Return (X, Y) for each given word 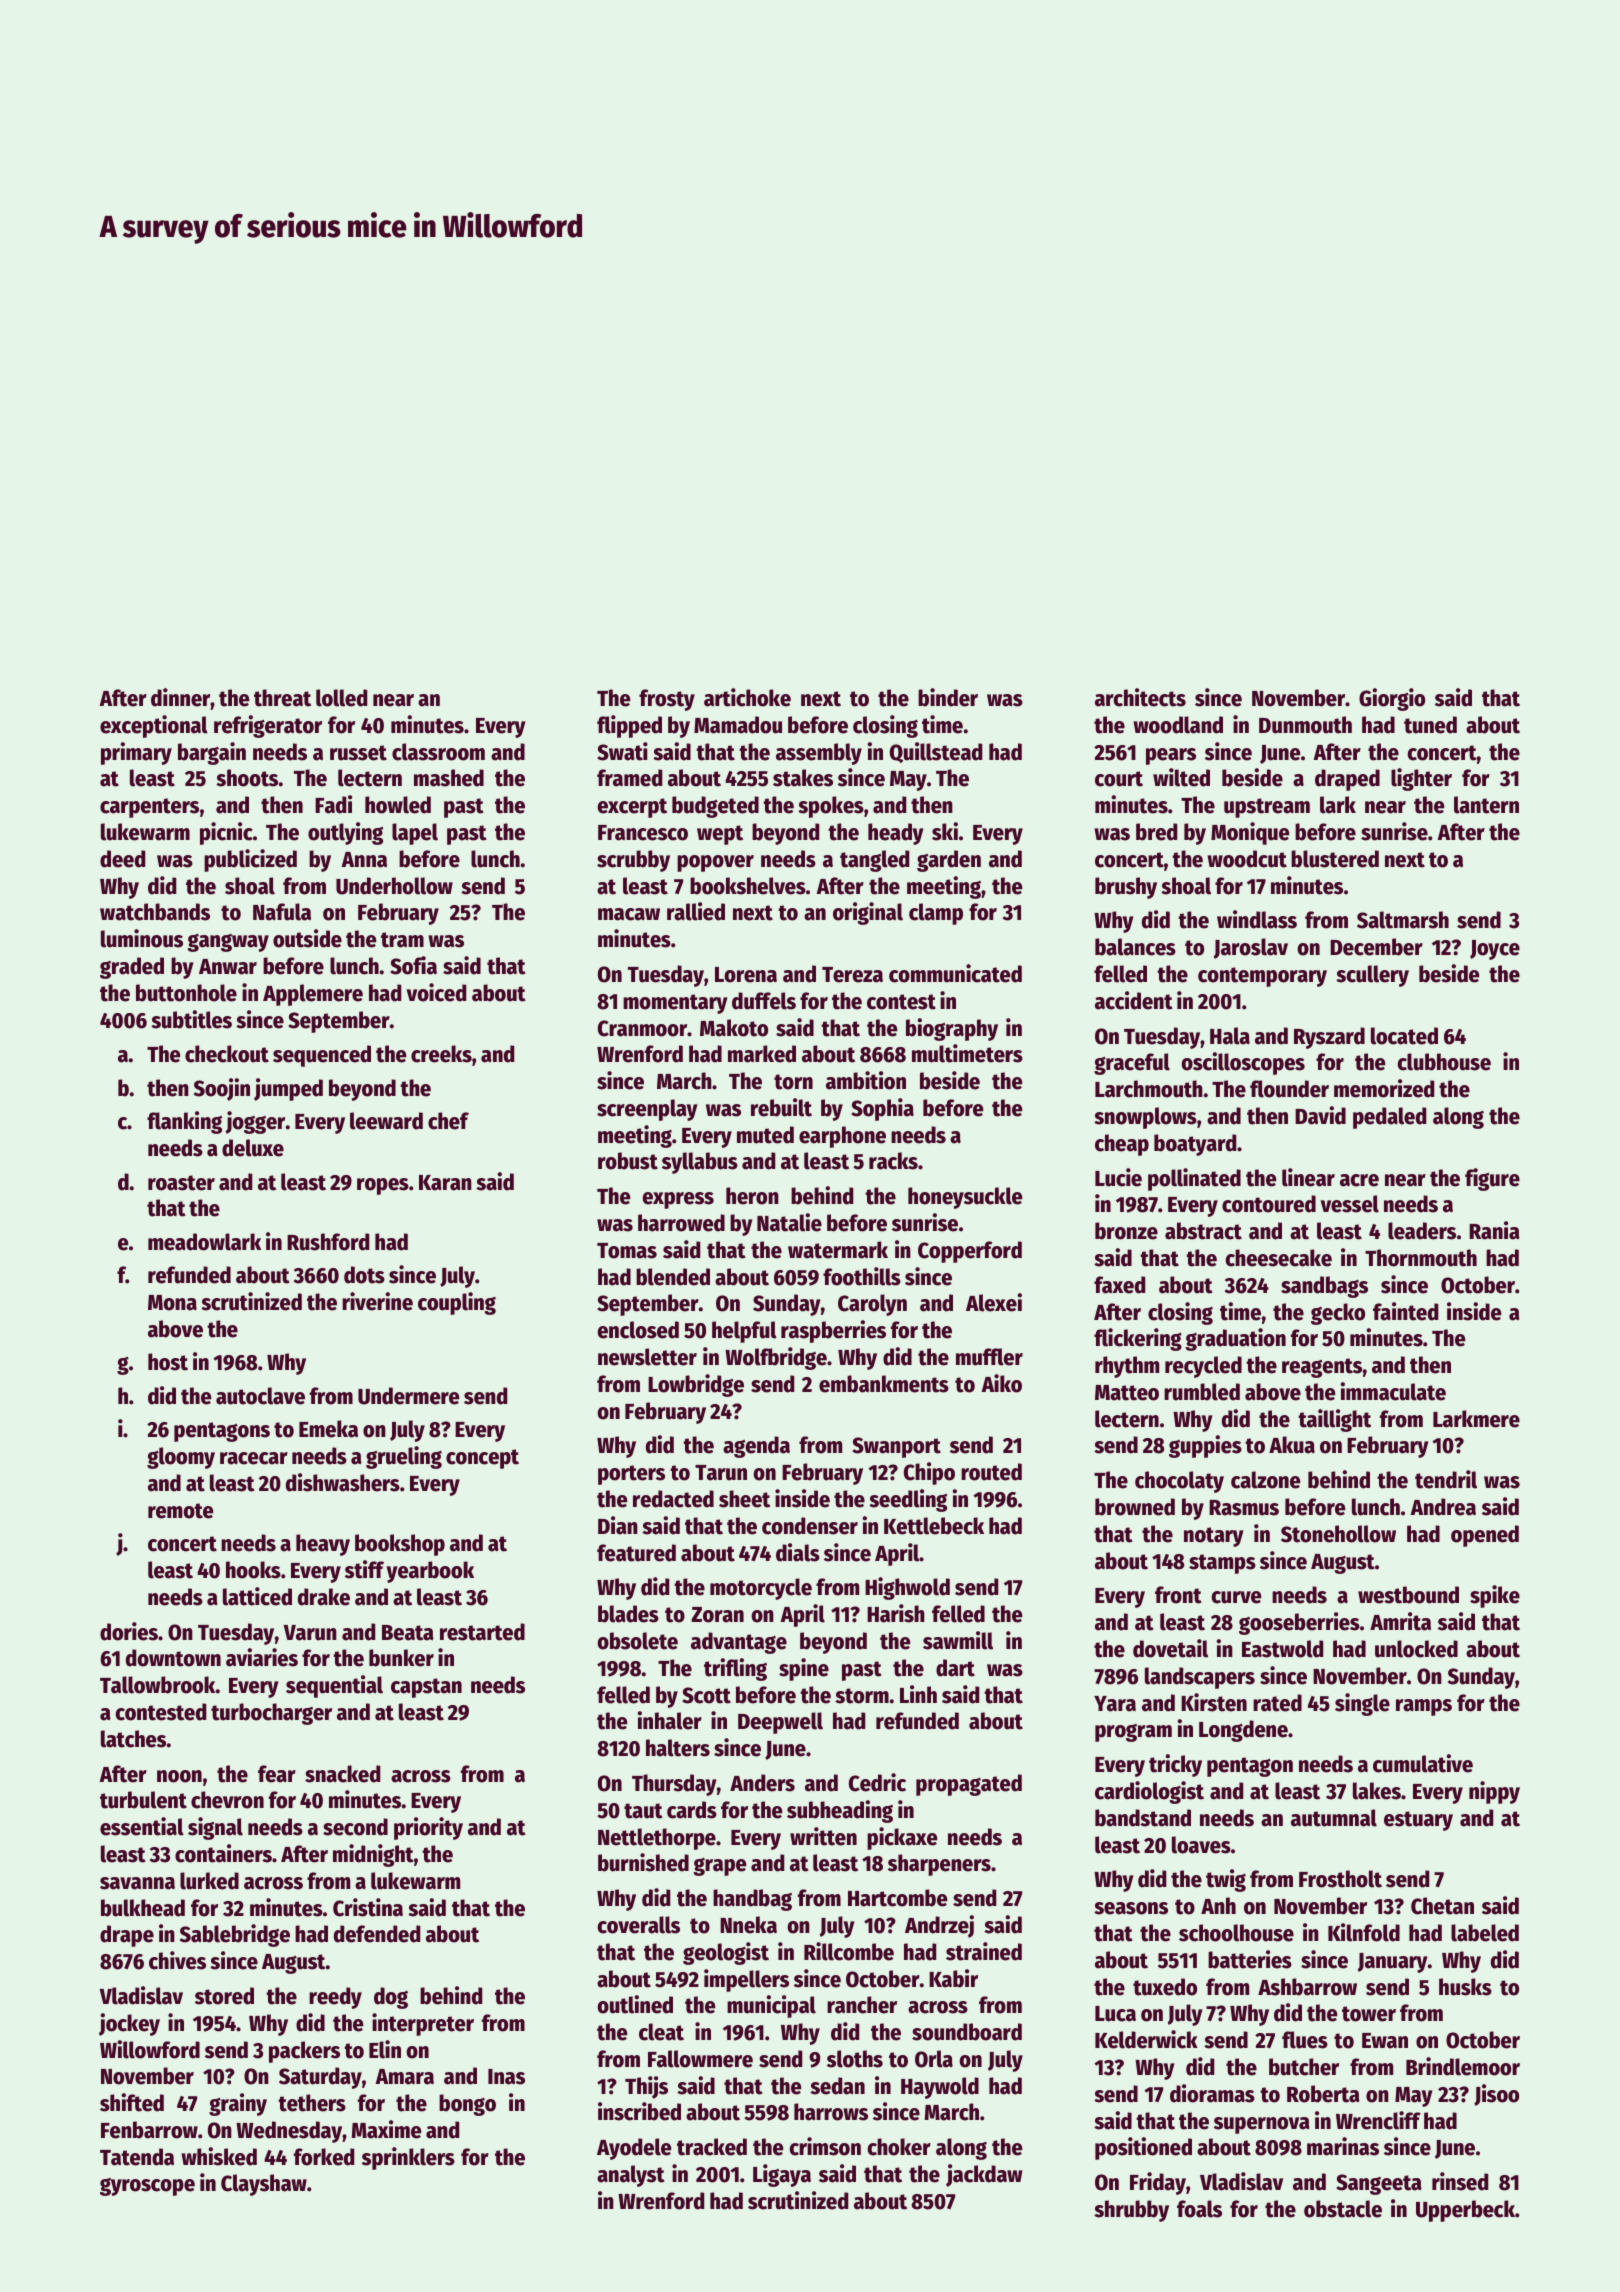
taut (643, 1811)
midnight (373, 1855)
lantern (1486, 805)
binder (948, 697)
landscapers (1200, 1678)
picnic (226, 833)
